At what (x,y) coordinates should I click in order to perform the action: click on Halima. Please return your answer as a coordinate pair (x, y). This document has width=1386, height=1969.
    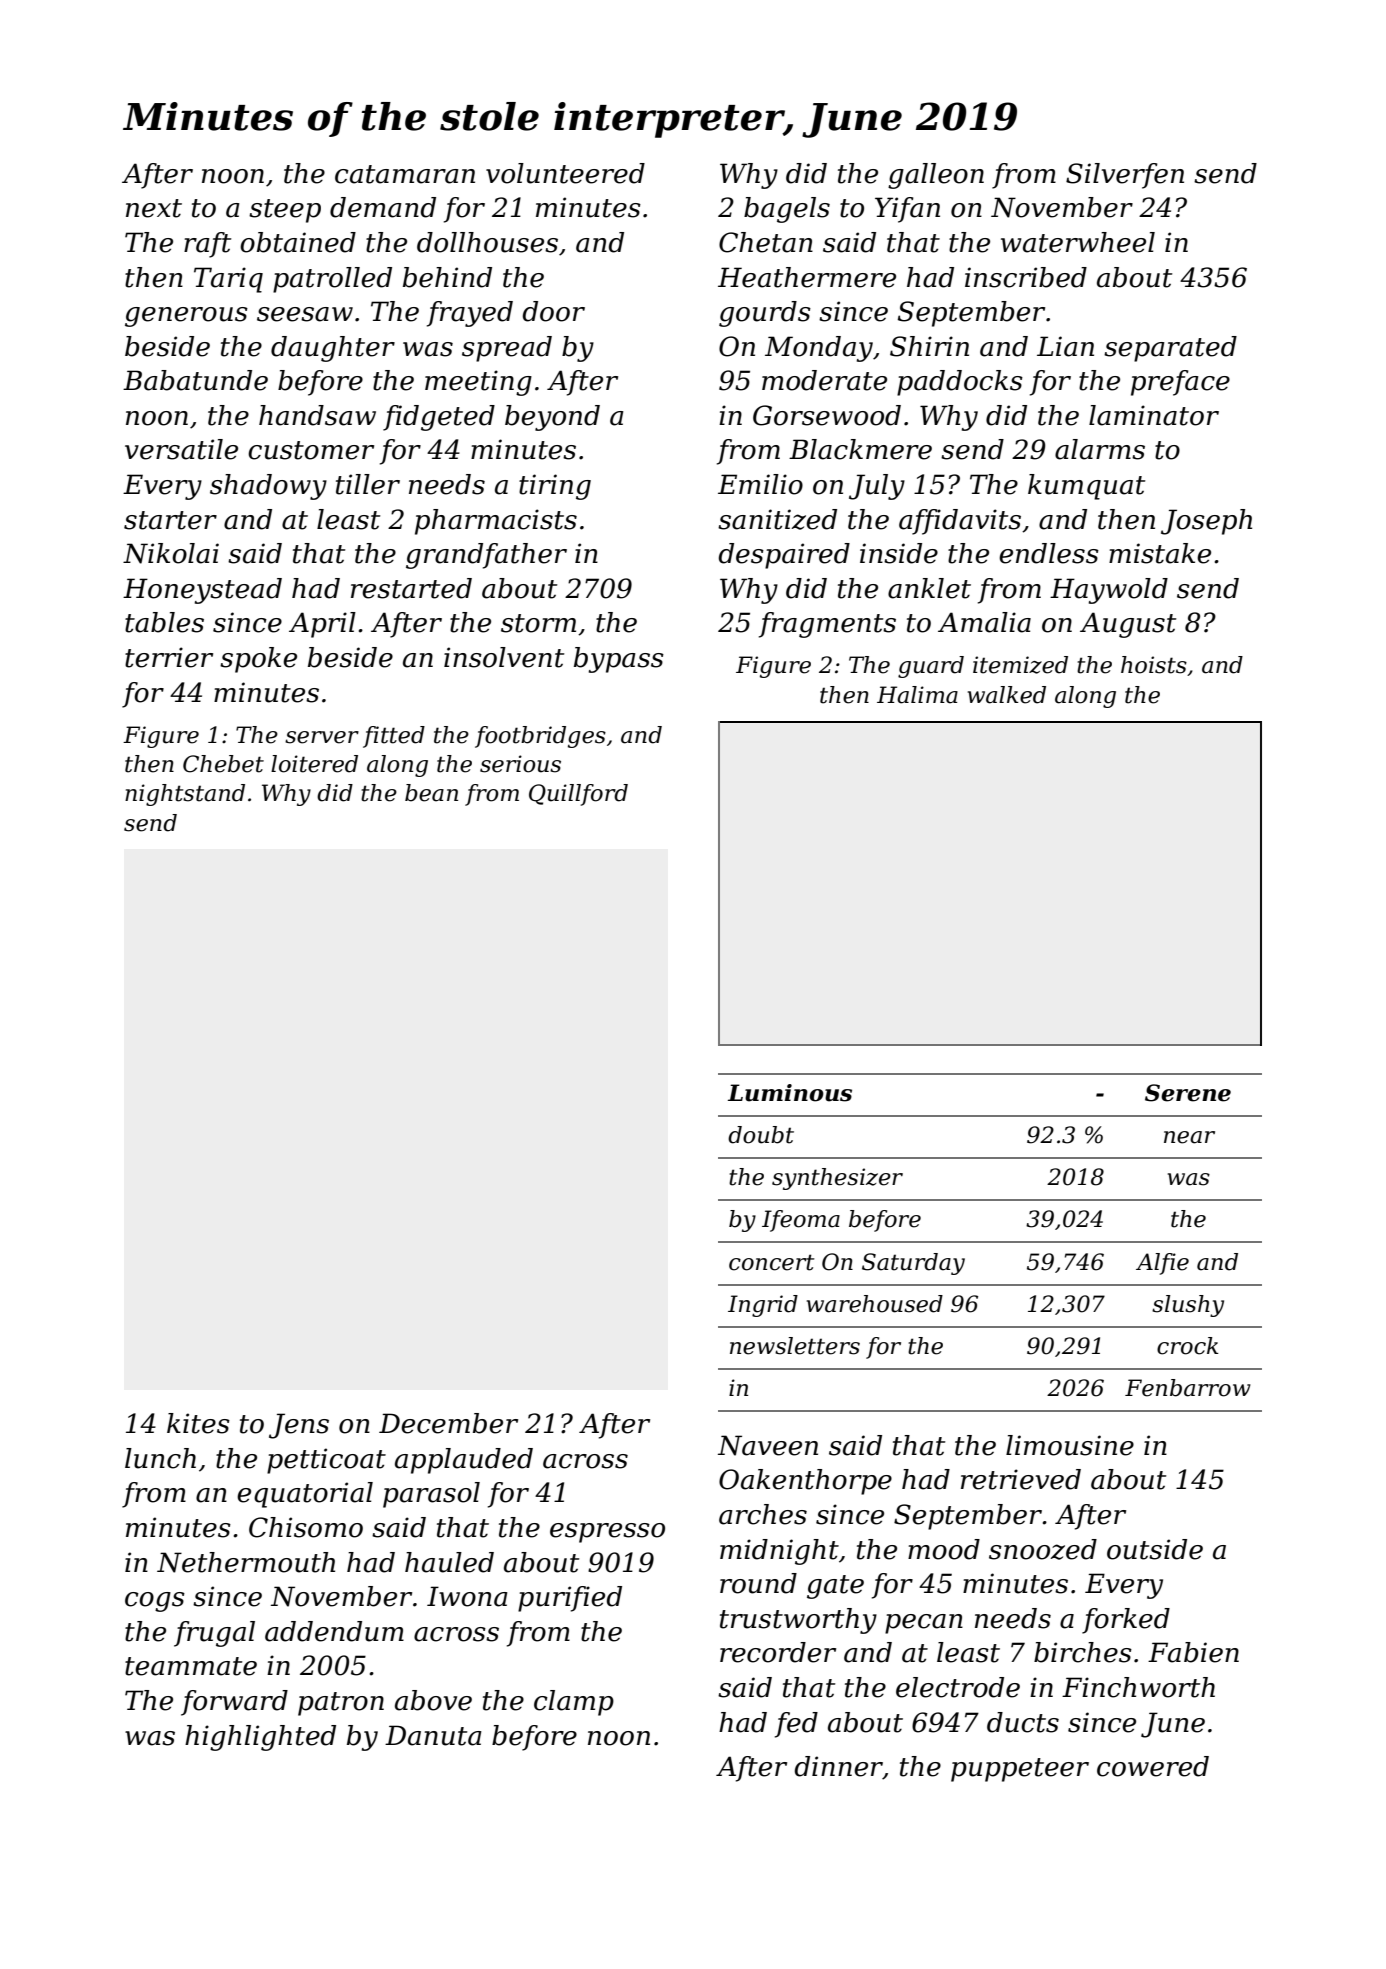
    Looking at the image, I should click on (917, 695).
